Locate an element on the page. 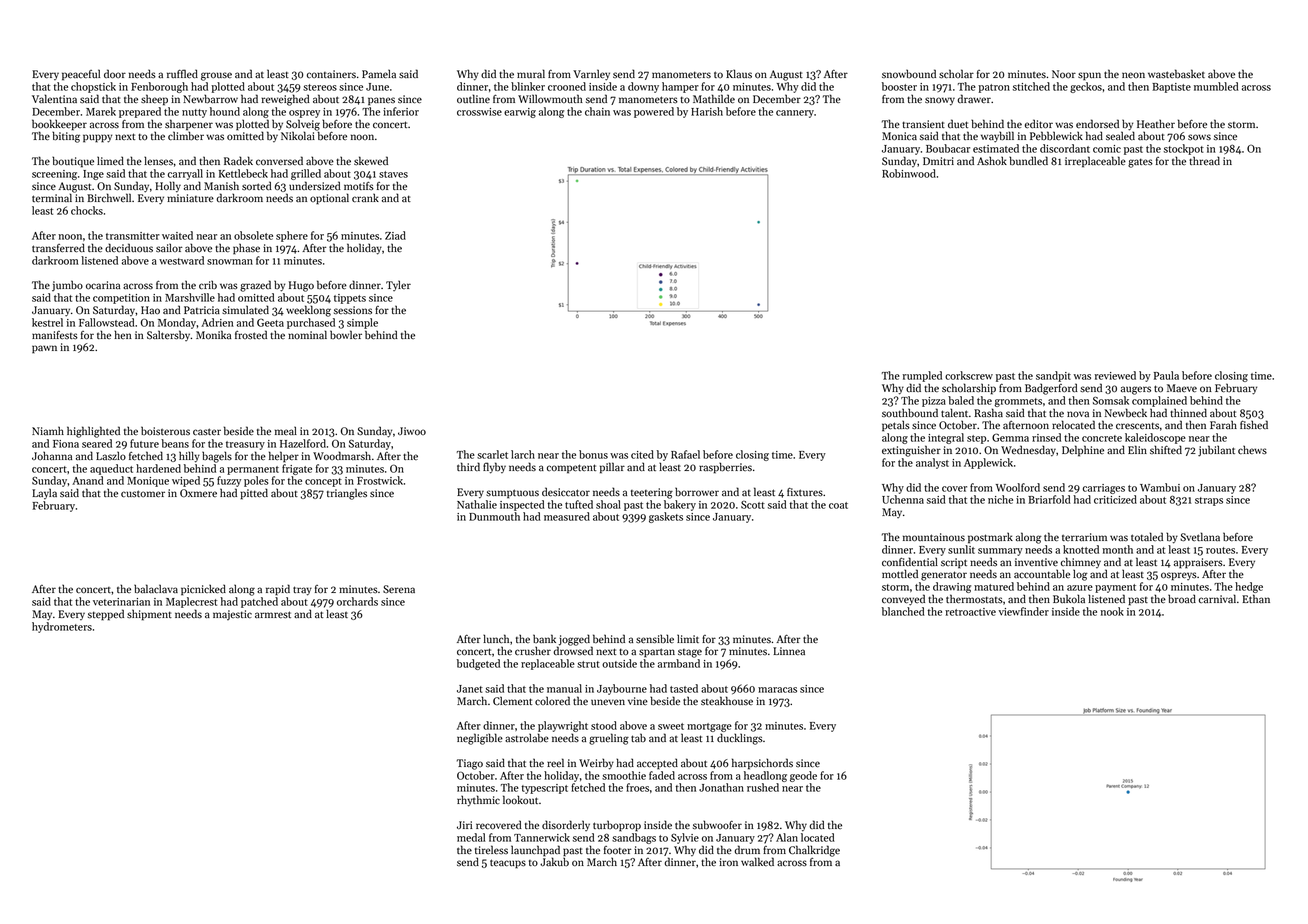 This page has width=1308, height=924. smoothie is located at coordinates (624, 775).
